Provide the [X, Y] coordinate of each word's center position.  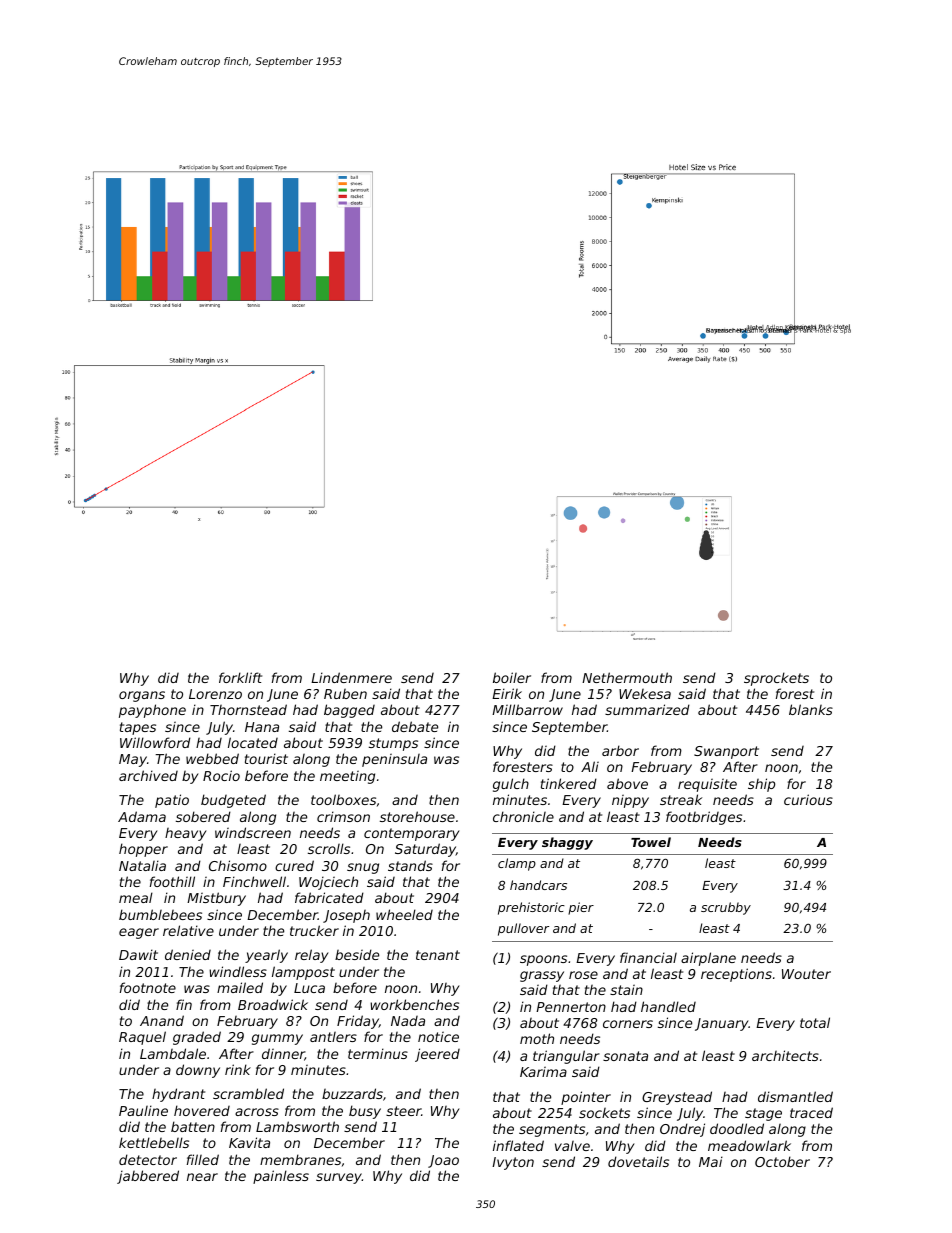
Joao [443, 1161]
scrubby [726, 908]
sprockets [776, 679]
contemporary [412, 834]
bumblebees [160, 914]
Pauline [143, 1110]
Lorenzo [215, 694]
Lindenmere [351, 677]
